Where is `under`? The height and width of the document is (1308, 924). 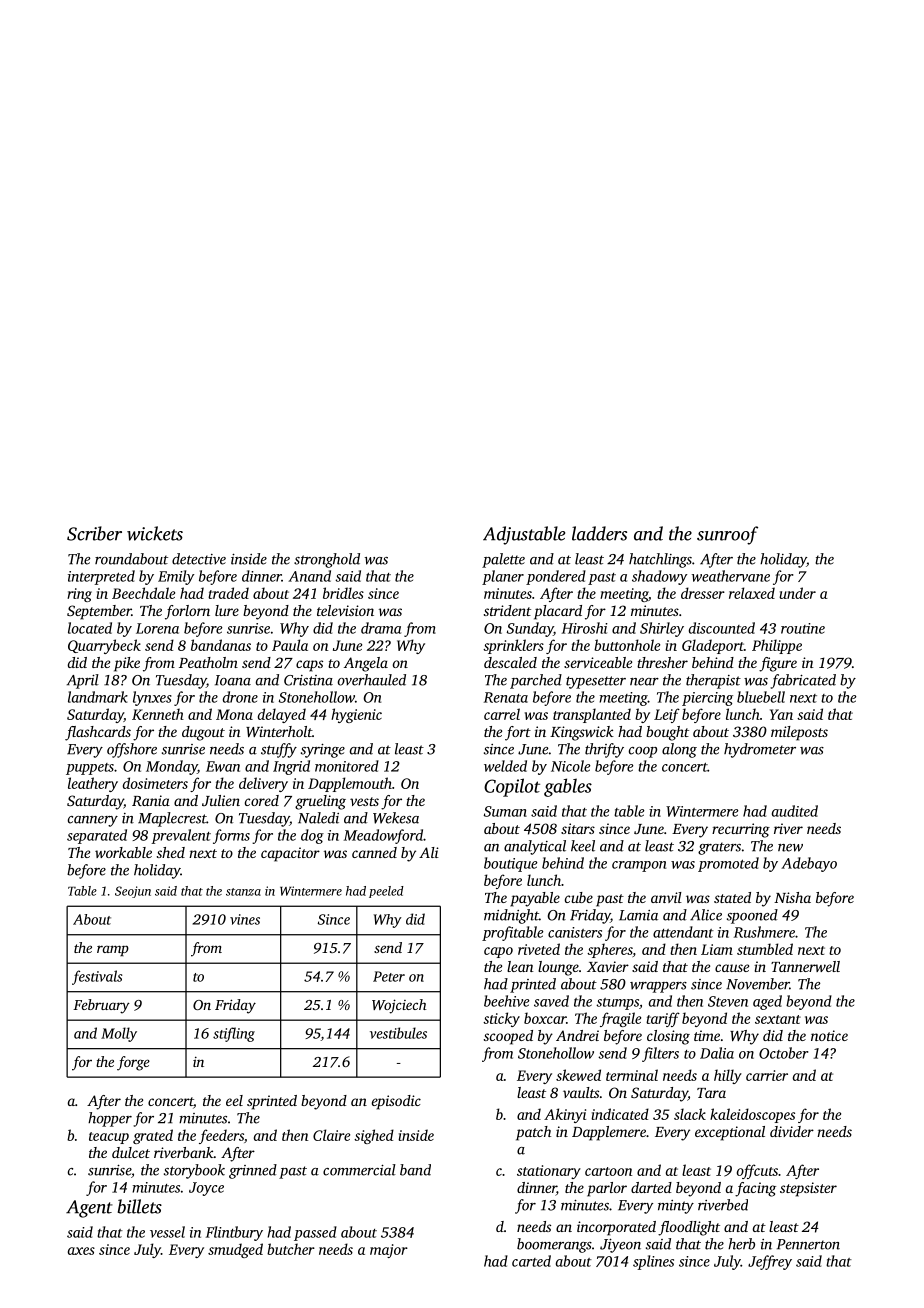
under is located at coordinates (797, 593).
